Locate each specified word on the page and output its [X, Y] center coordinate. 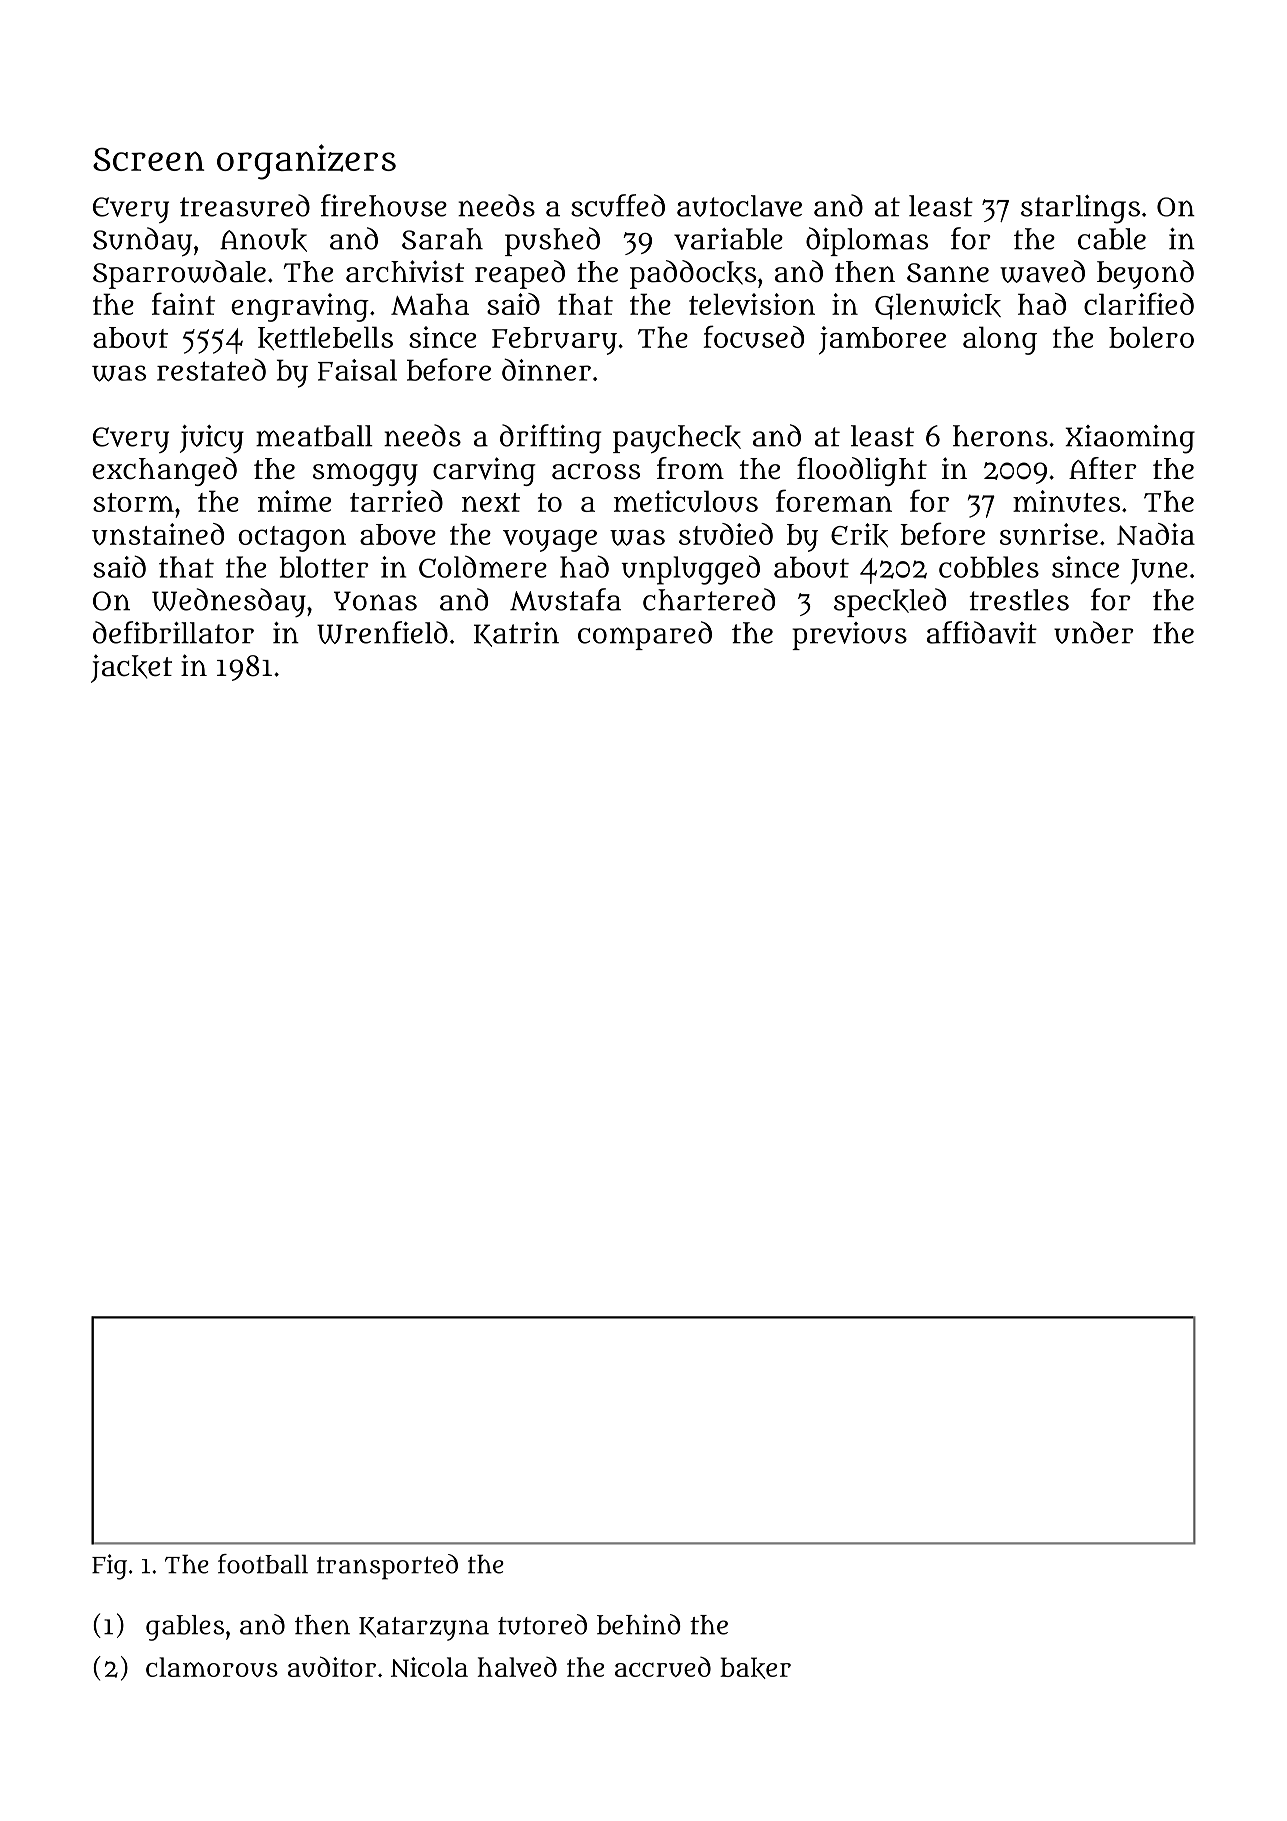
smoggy [365, 474]
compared [645, 635]
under [1094, 632]
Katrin [516, 634]
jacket [131, 668]
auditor [332, 1666]
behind [639, 1624]
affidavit [982, 632]
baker [755, 1668]
